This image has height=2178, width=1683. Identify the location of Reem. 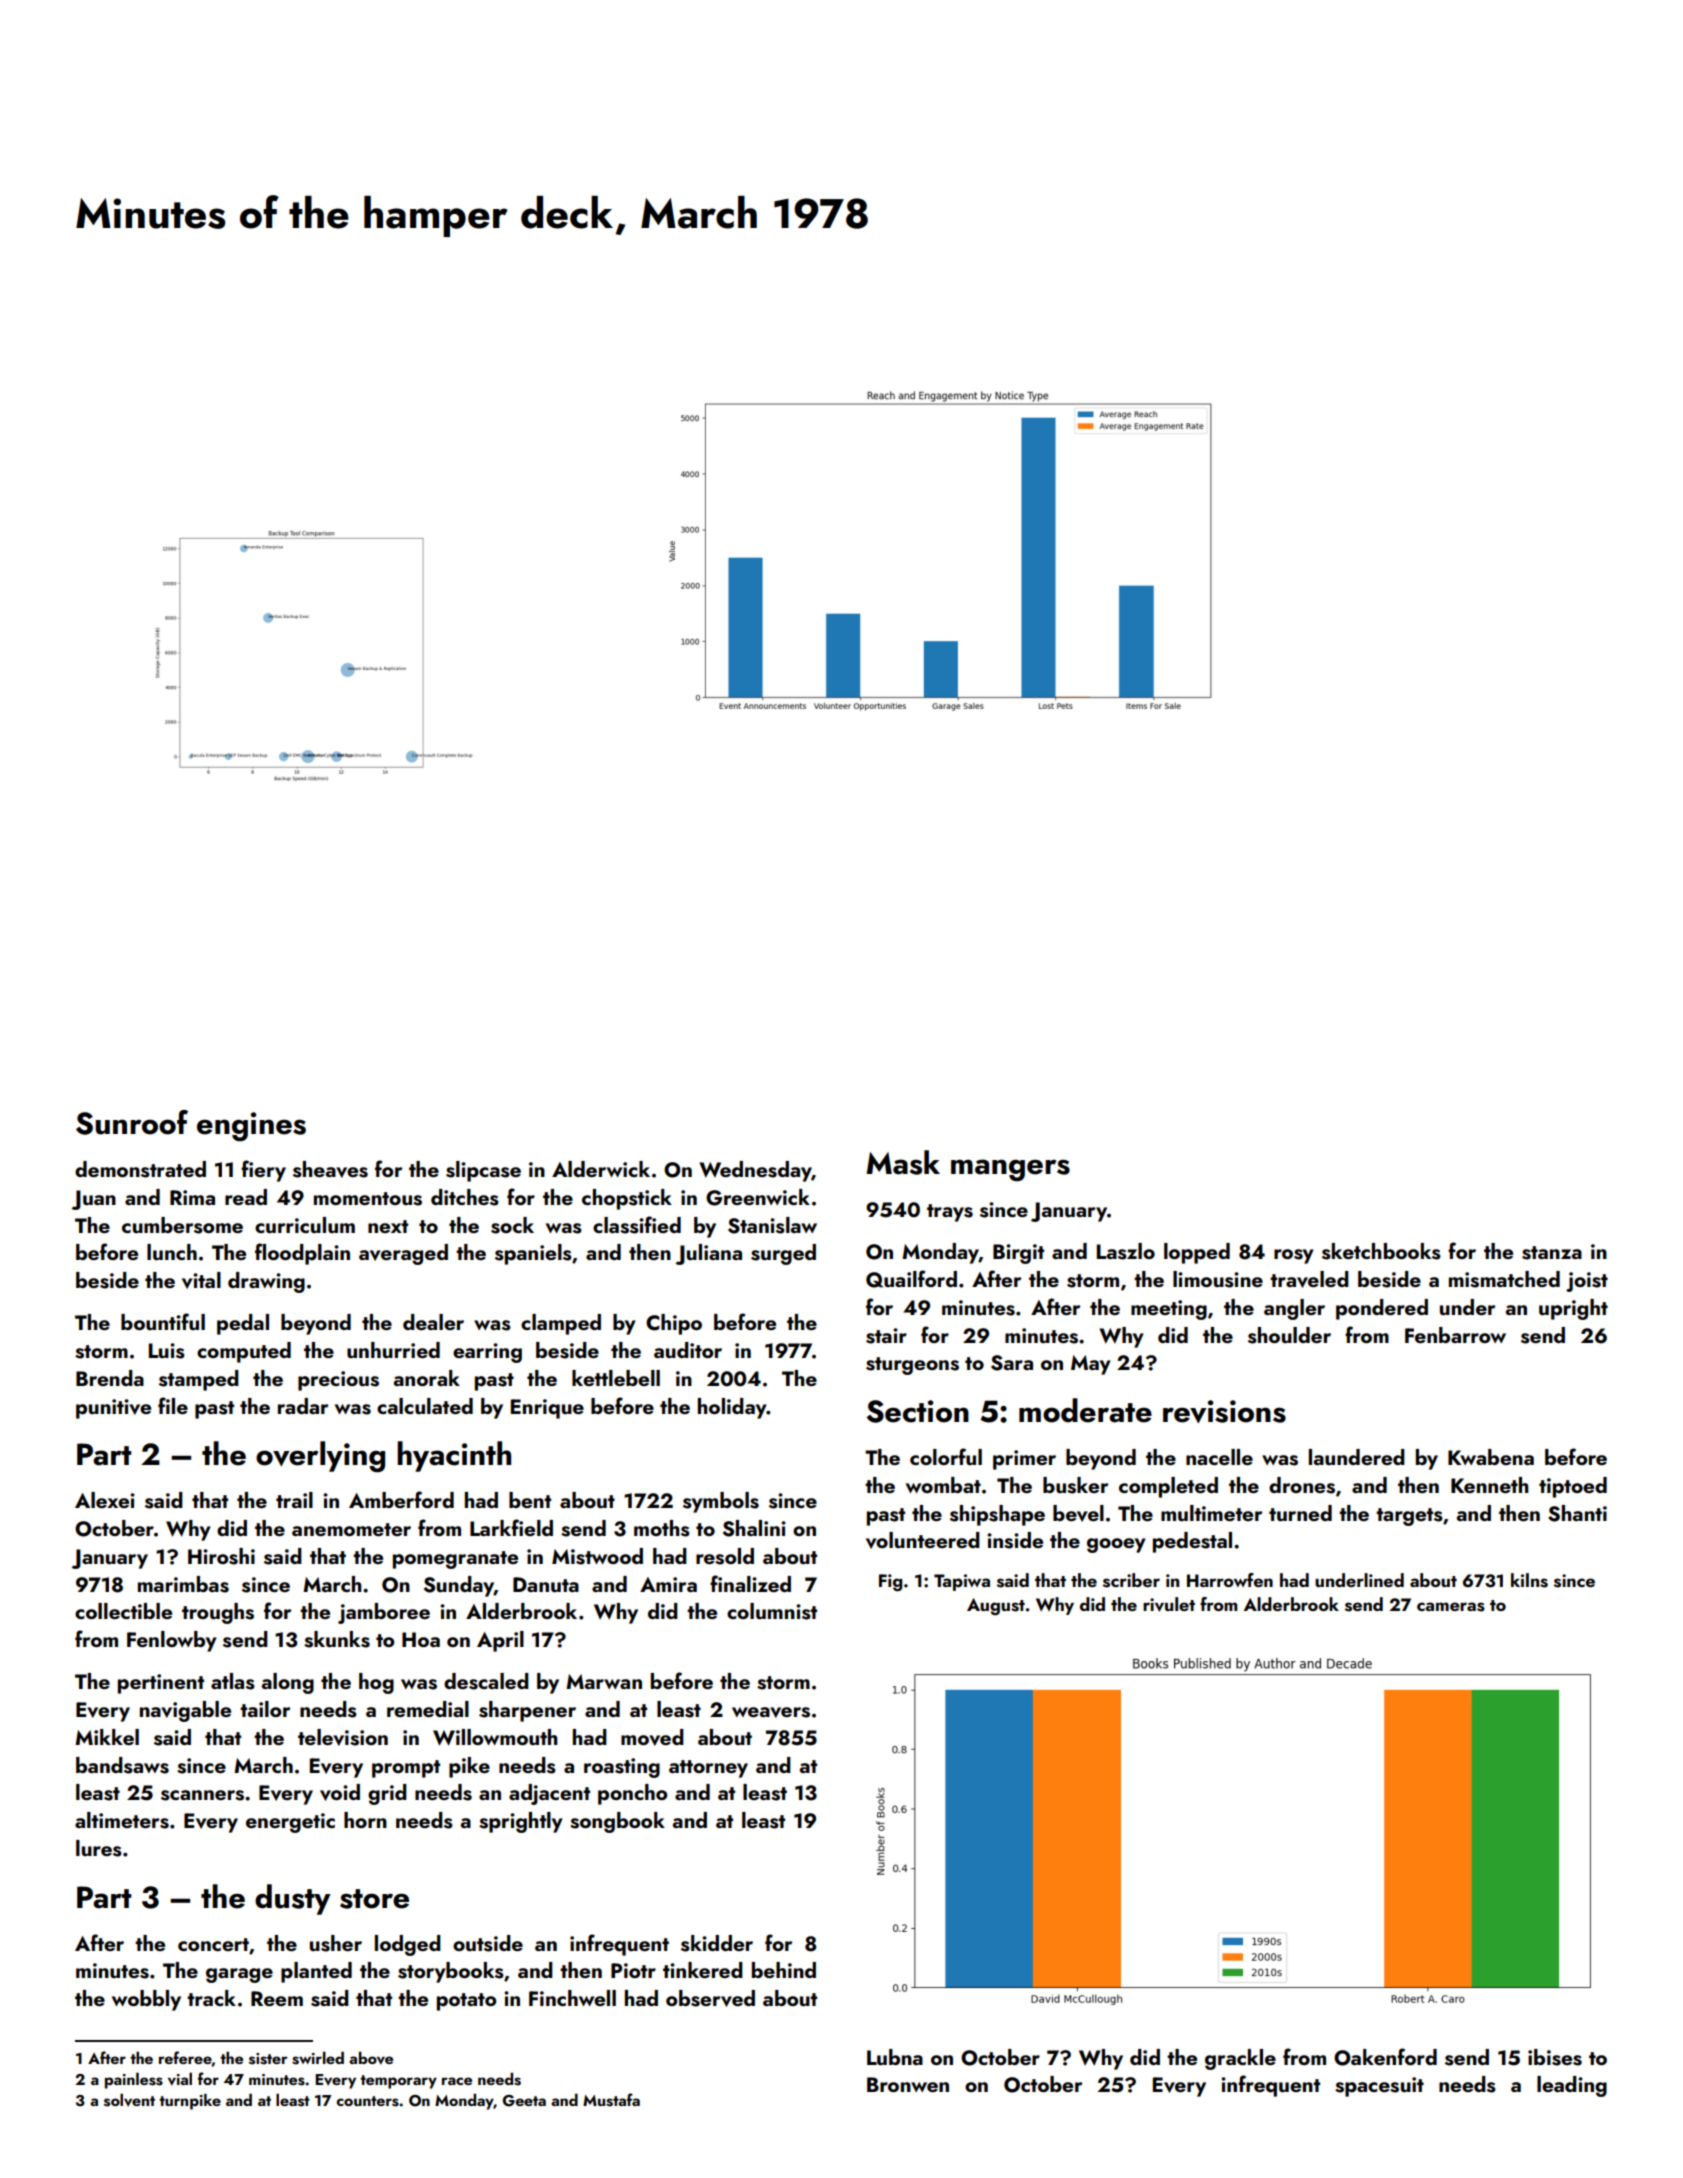
(277, 1998).
